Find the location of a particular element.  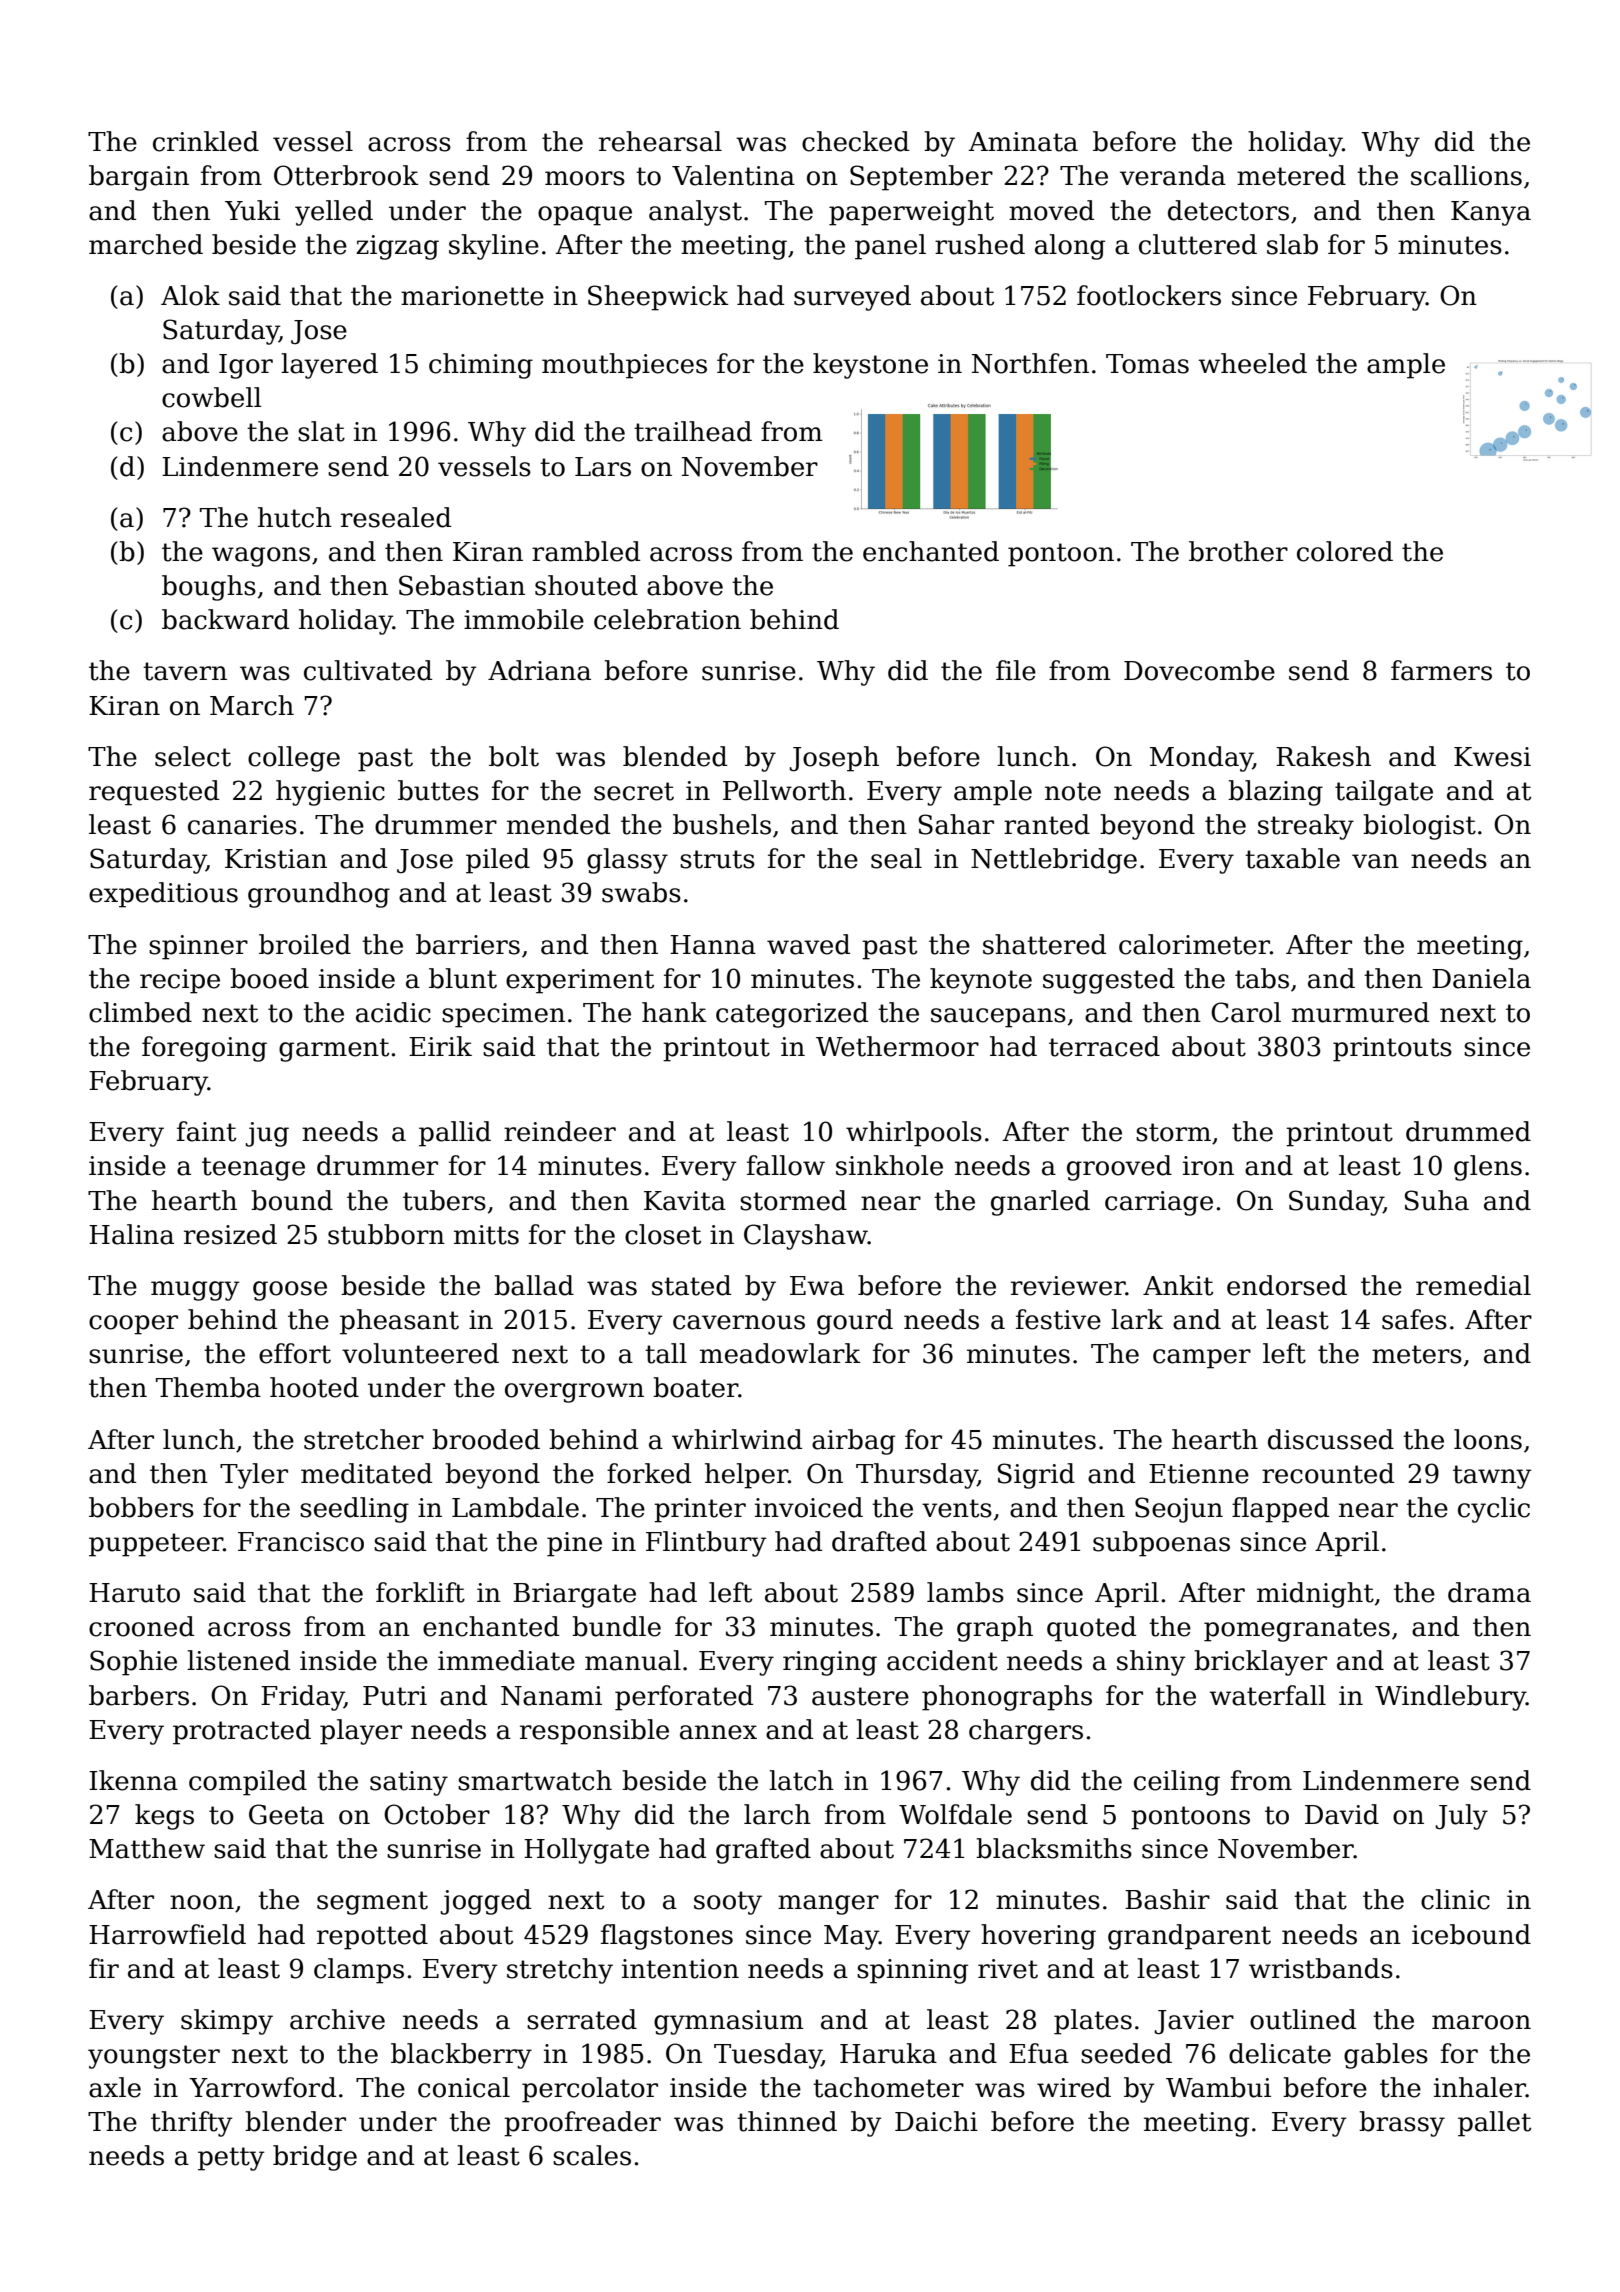

brother is located at coordinates (1238, 551).
